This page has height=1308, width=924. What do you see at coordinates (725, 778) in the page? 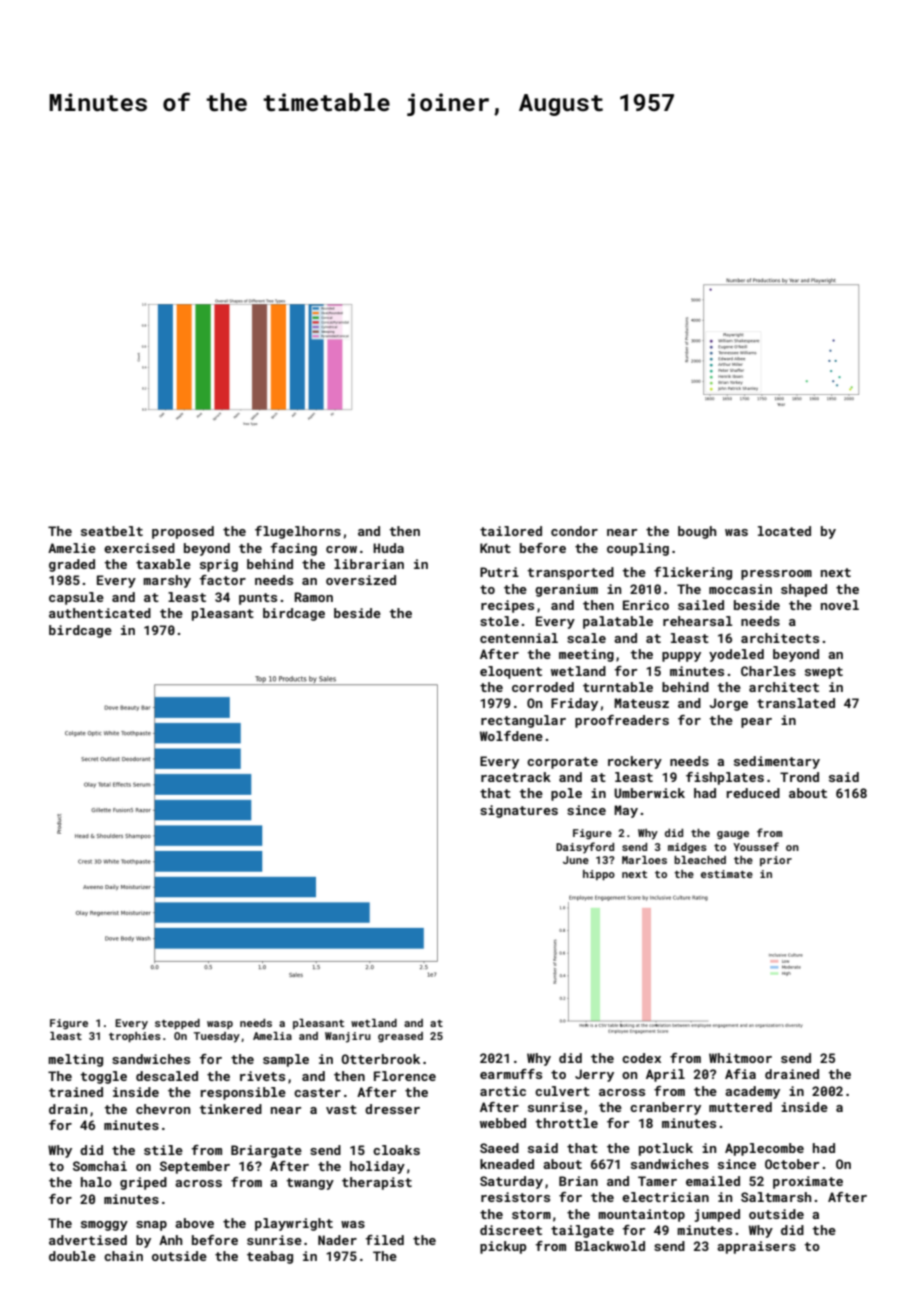
I see `fishplates` at bounding box center [725, 778].
